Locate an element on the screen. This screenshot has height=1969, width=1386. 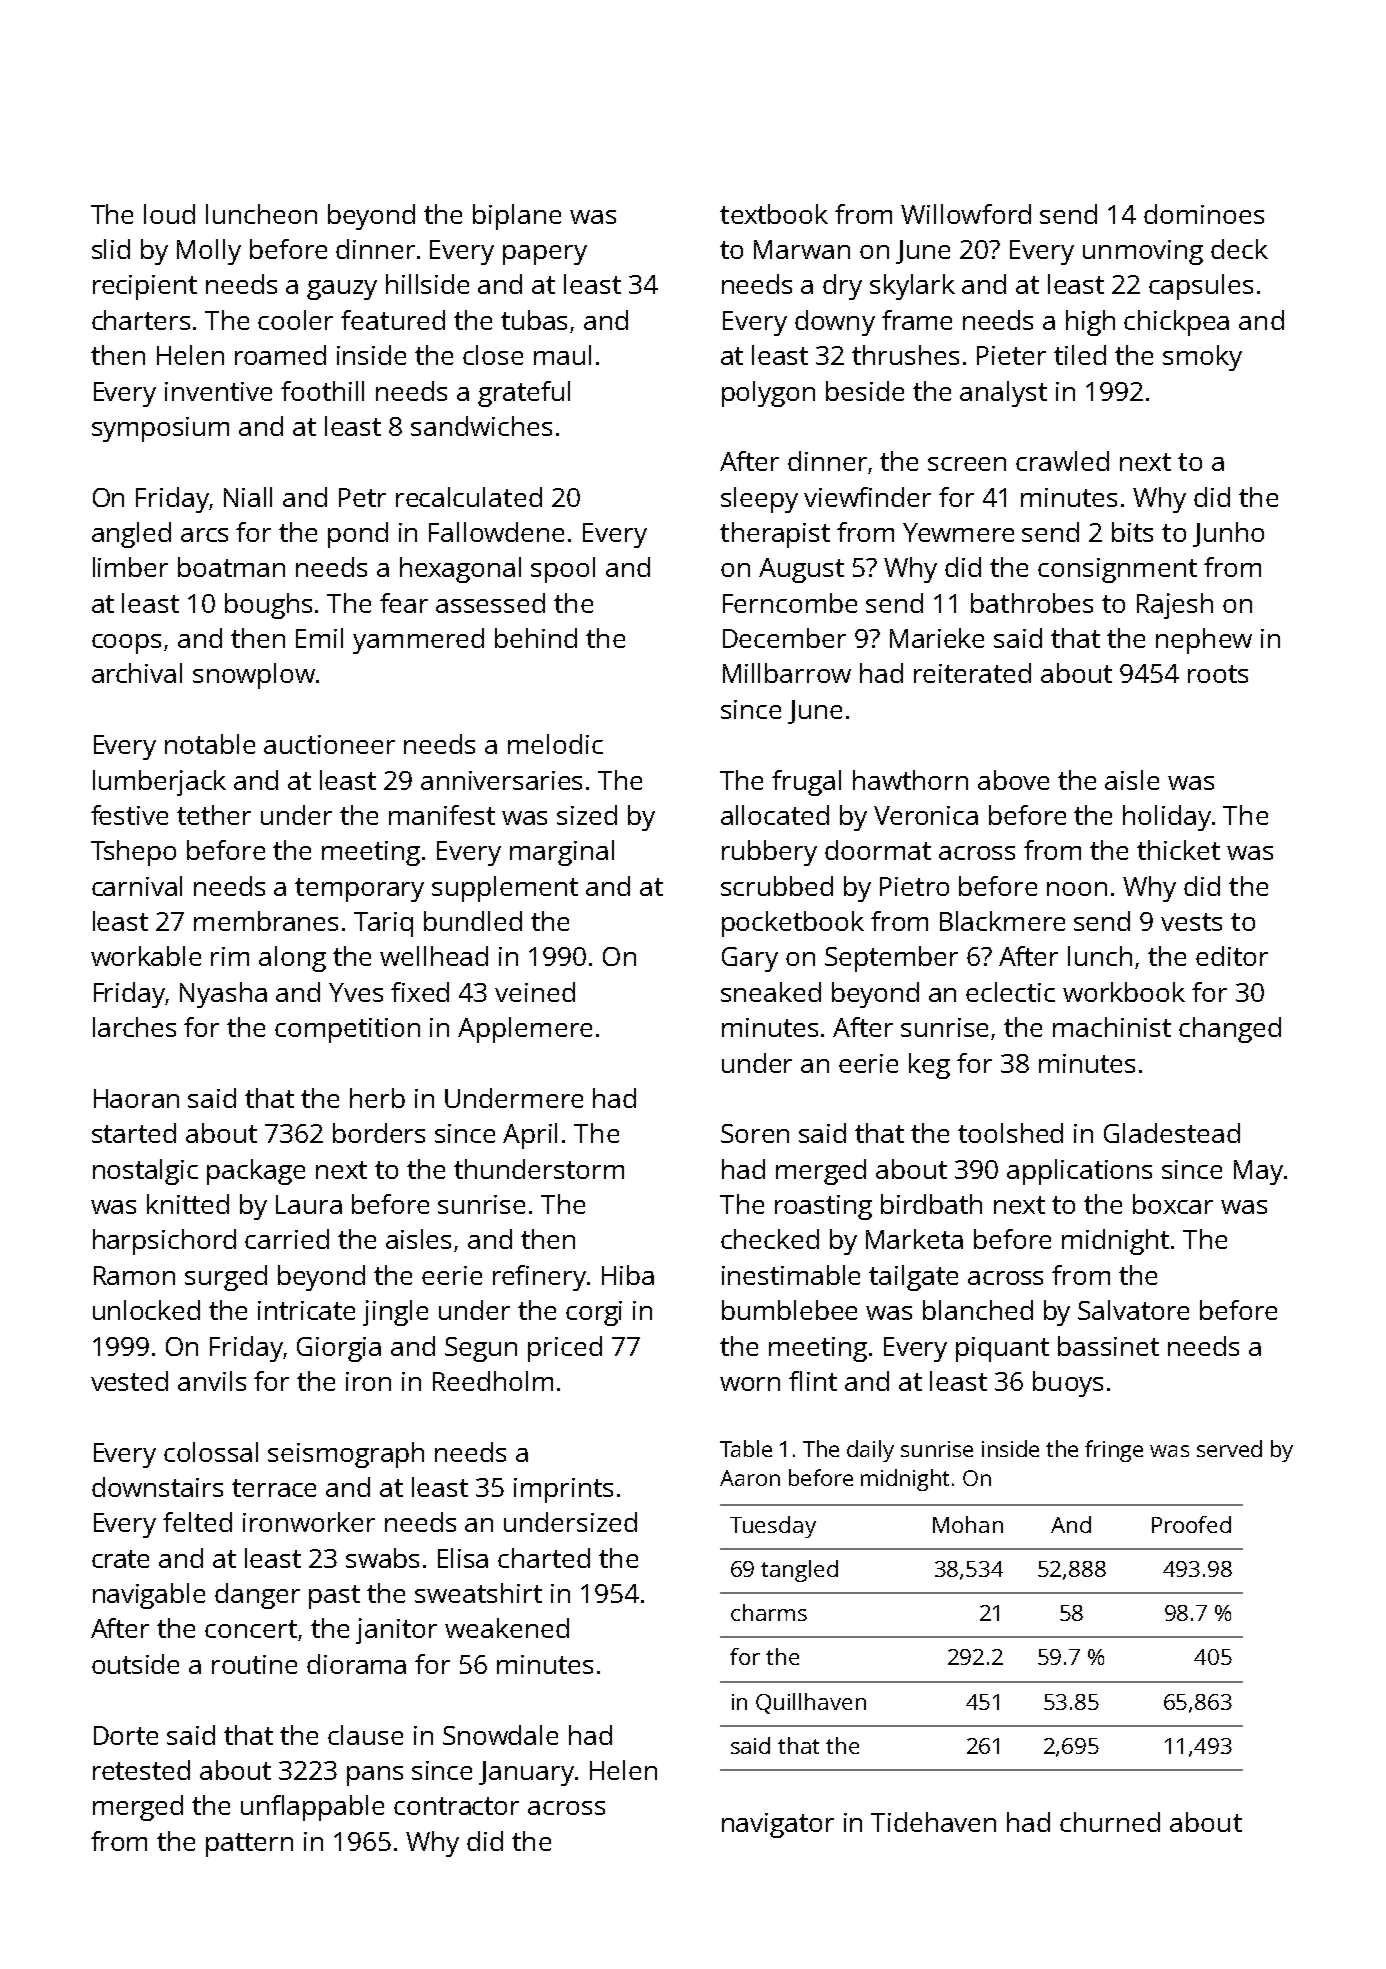
flint is located at coordinates (813, 1381).
